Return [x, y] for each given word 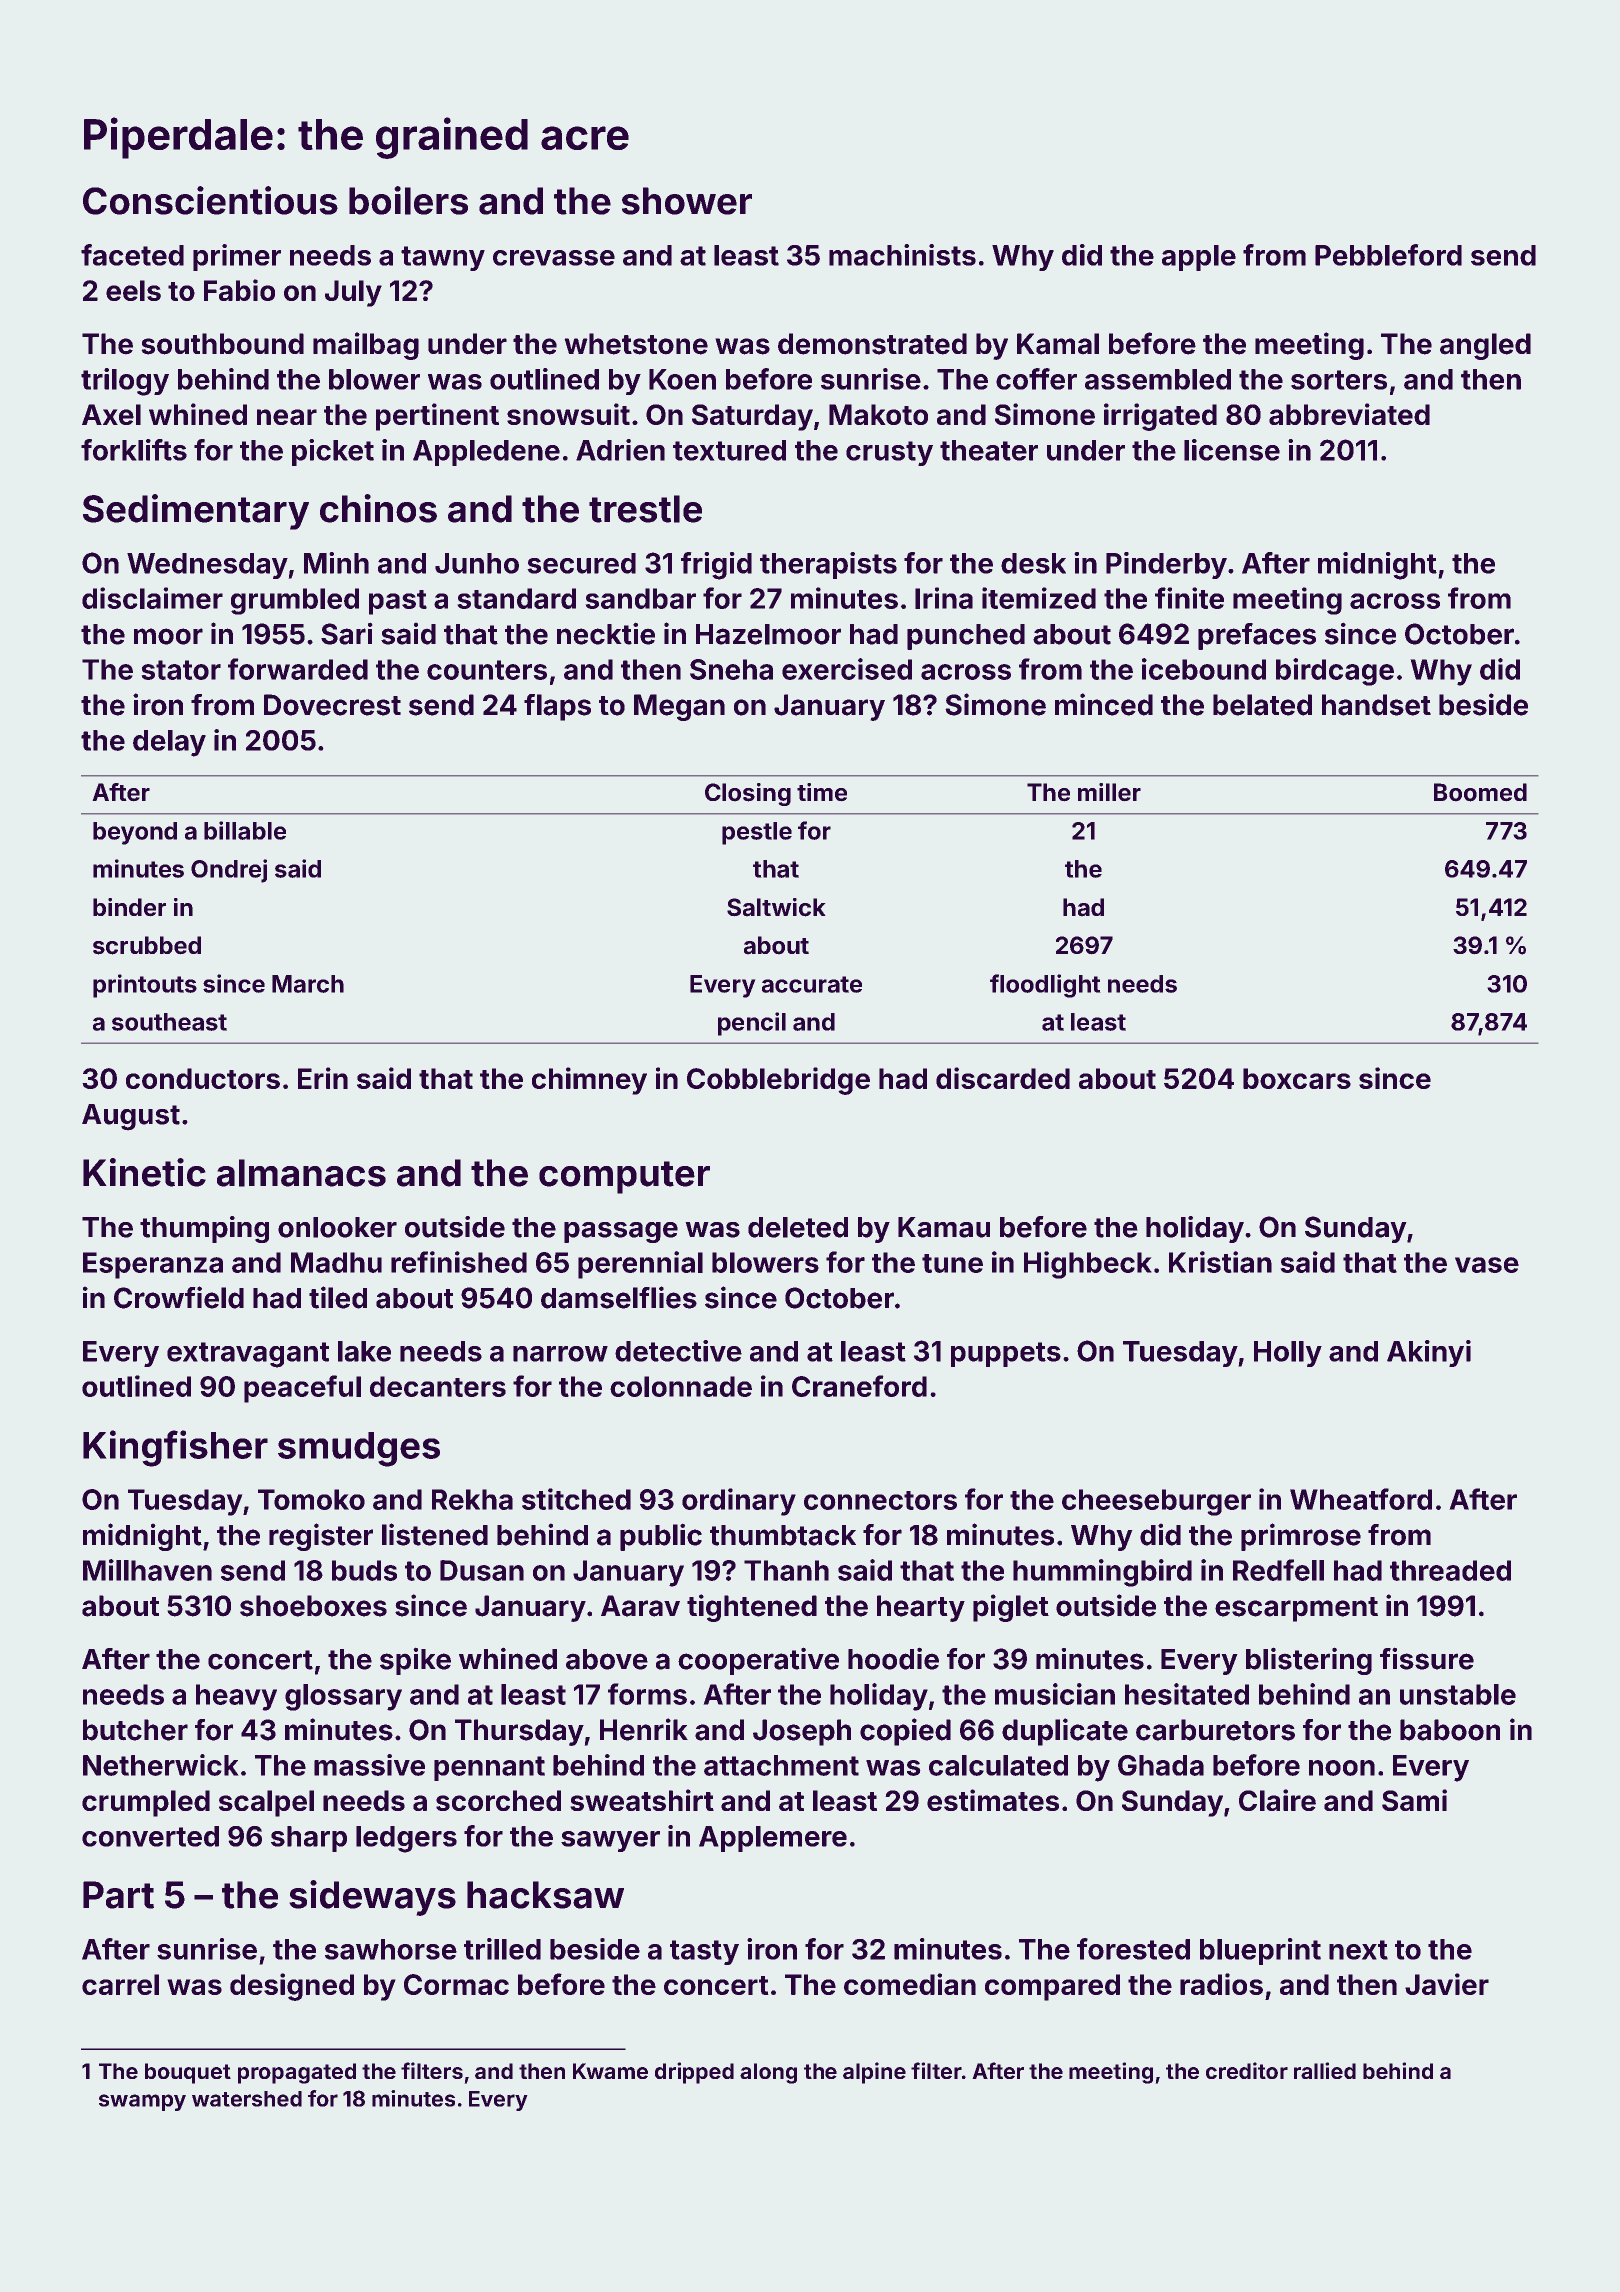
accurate [812, 984]
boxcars [1297, 1078]
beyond [135, 833]
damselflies [619, 1297]
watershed [247, 2099]
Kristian [1220, 1262]
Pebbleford [1388, 255]
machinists [902, 255]
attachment [781, 1765]
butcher [135, 1730]
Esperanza [153, 1265]
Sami [1414, 1800]
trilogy [125, 382]
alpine [874, 2073]
